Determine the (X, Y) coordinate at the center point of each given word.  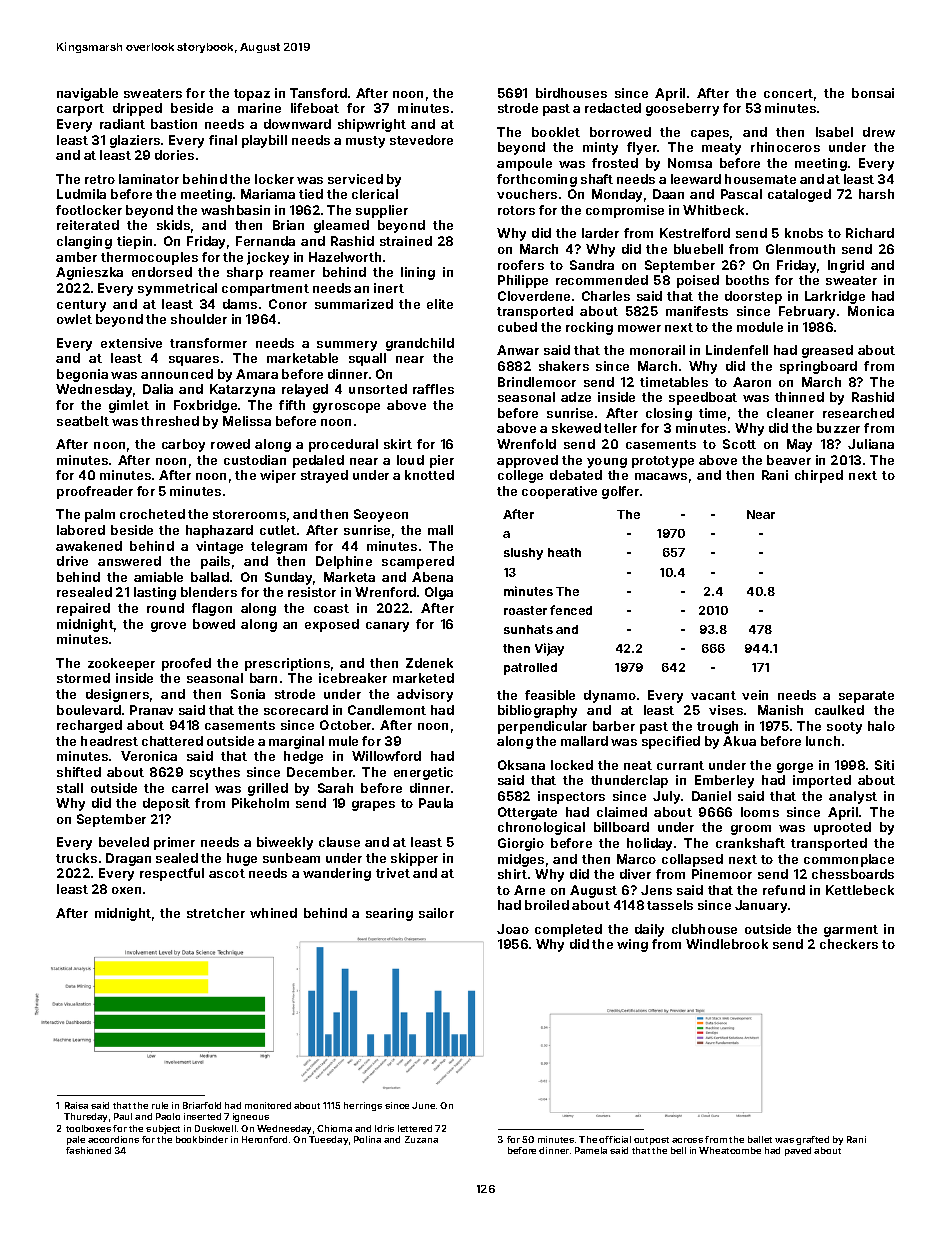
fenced (571, 610)
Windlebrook (727, 944)
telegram (279, 547)
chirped (819, 476)
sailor (436, 913)
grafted (812, 1140)
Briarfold (202, 1105)
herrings (363, 1106)
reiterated (88, 225)
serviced (355, 179)
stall (70, 788)
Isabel (834, 132)
